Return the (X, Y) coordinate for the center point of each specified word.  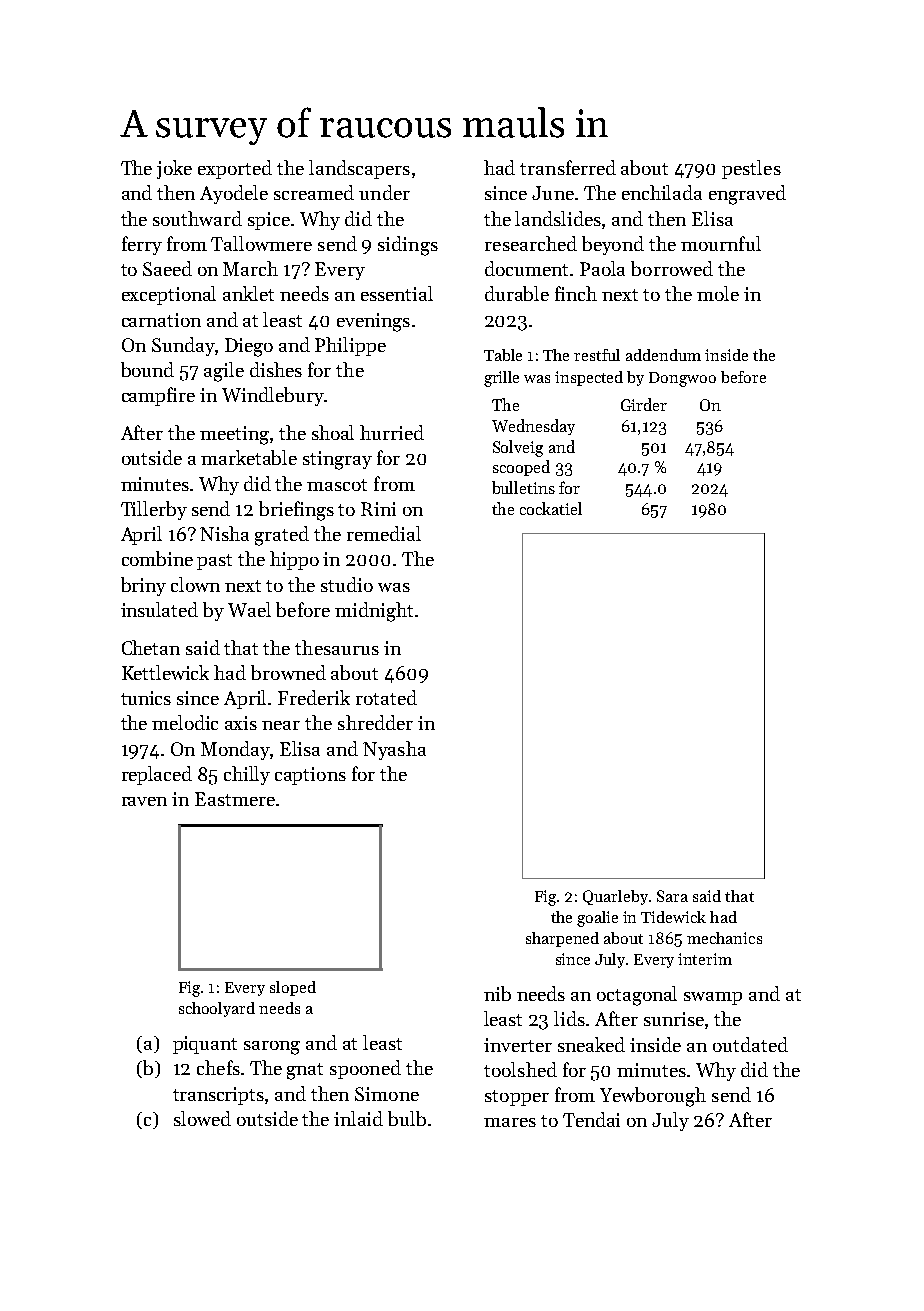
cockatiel (551, 508)
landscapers (359, 169)
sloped (293, 988)
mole (718, 293)
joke (174, 169)
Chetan (151, 647)
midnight (374, 612)
